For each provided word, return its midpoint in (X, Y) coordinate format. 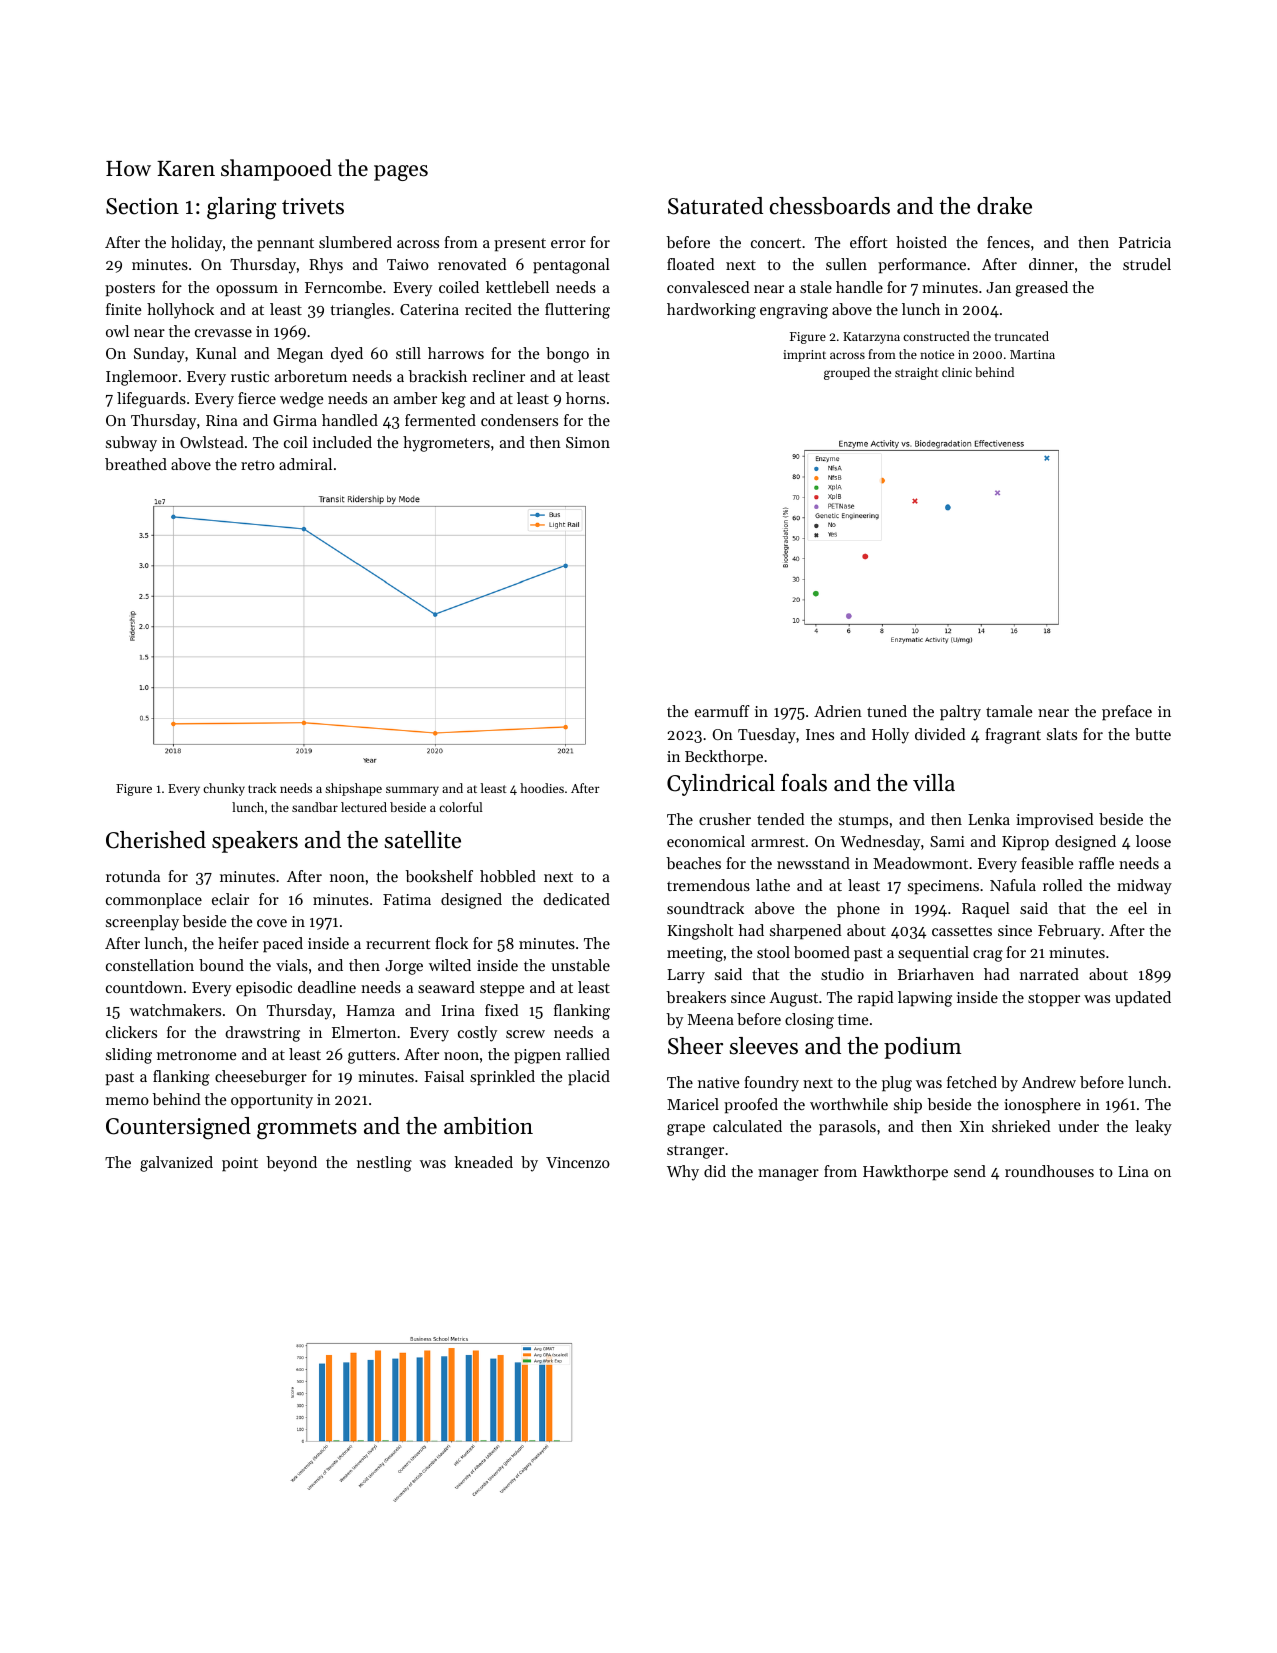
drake (1004, 206)
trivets (313, 206)
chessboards (830, 206)
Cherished (156, 840)
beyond (291, 1164)
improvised (1055, 821)
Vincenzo (578, 1162)
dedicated (576, 899)
